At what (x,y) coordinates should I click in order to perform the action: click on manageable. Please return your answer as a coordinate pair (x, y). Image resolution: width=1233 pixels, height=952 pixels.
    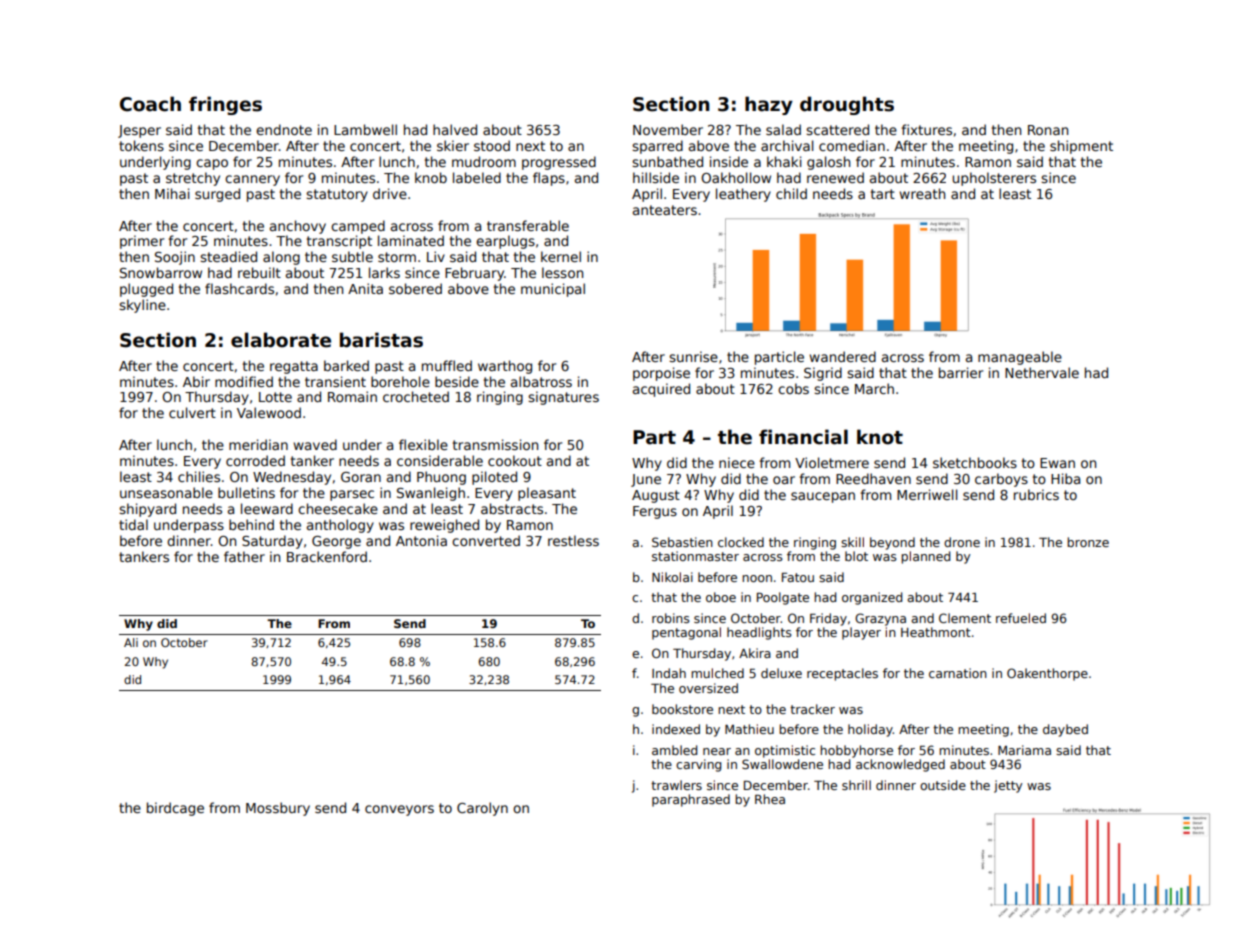
    Looking at the image, I should click on (1020, 358).
